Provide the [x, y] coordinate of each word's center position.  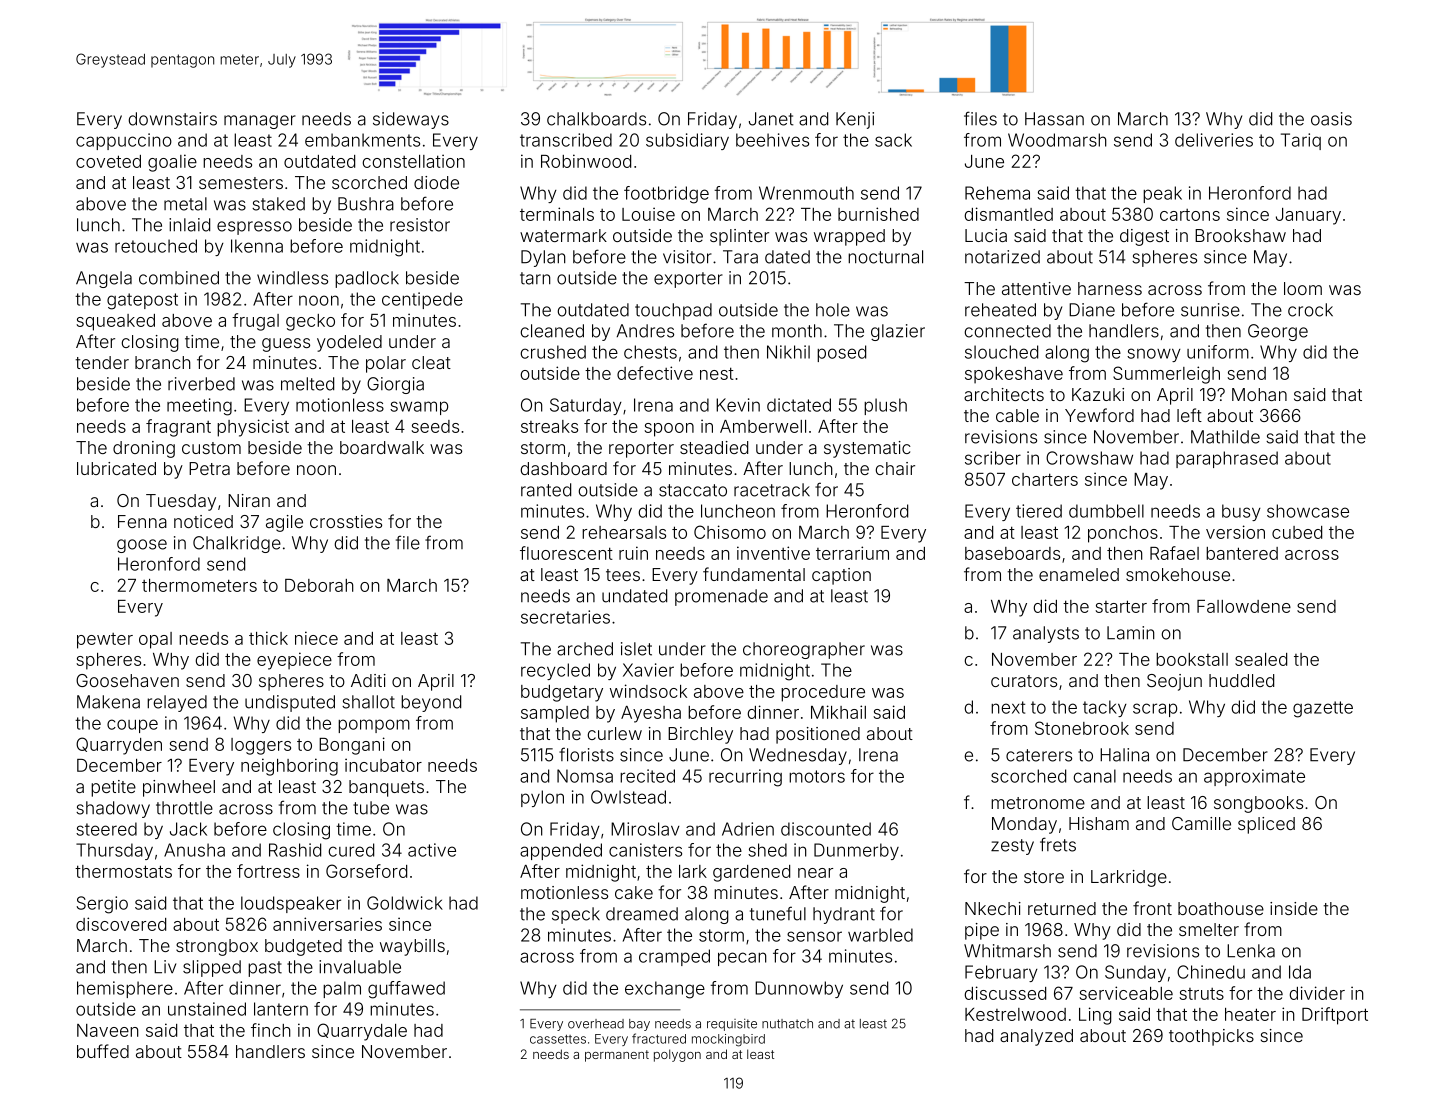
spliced [1266, 825]
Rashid [295, 850]
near [815, 873]
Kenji [855, 120]
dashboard [563, 468]
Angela [104, 279]
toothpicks [1211, 1037]
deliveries [1214, 140]
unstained [207, 1009]
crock [1310, 310]
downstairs [172, 119]
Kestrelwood [1015, 1014]
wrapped [849, 237]
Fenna [142, 521]
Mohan [1259, 394]
